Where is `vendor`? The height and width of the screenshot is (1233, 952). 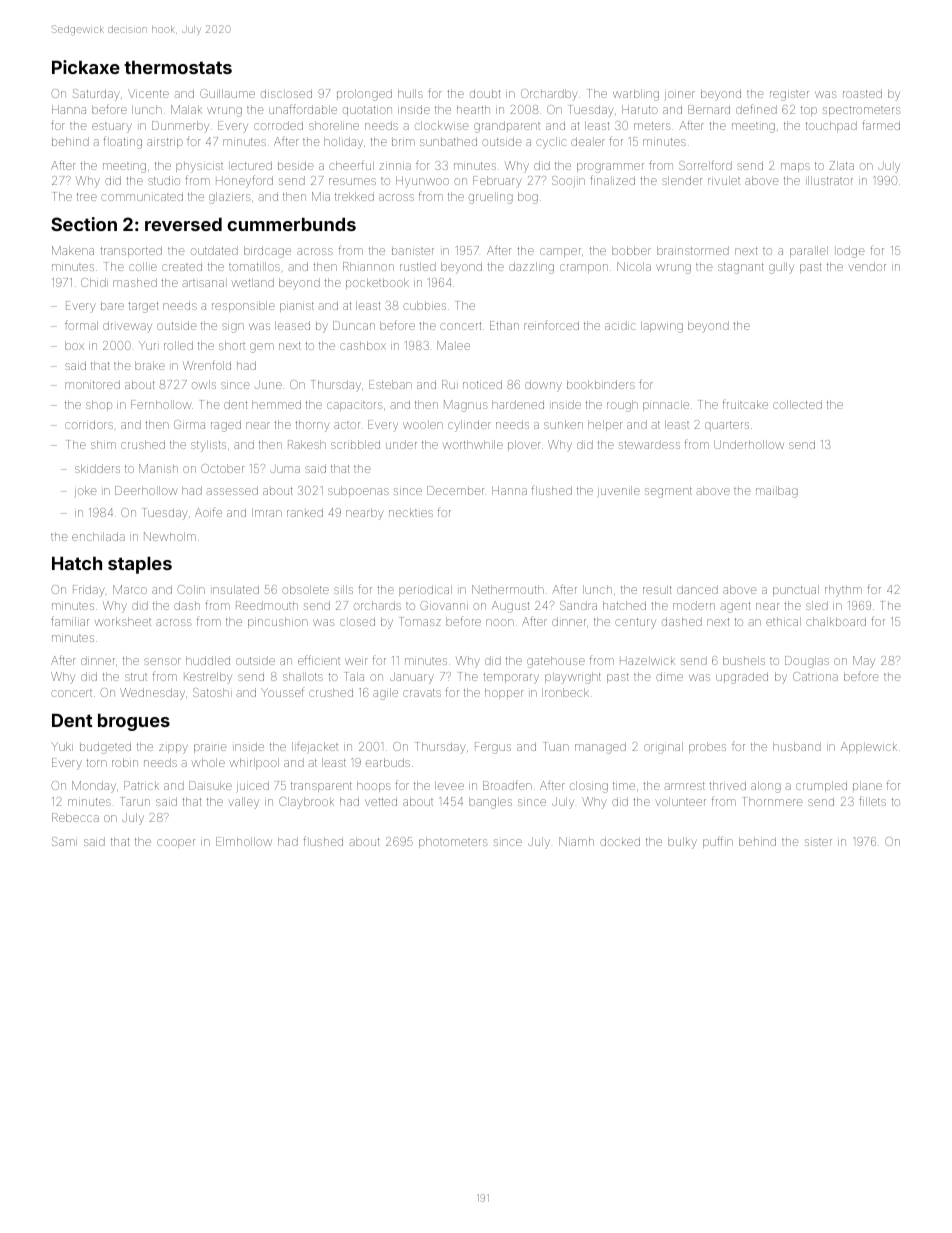
vendor is located at coordinates (867, 266).
